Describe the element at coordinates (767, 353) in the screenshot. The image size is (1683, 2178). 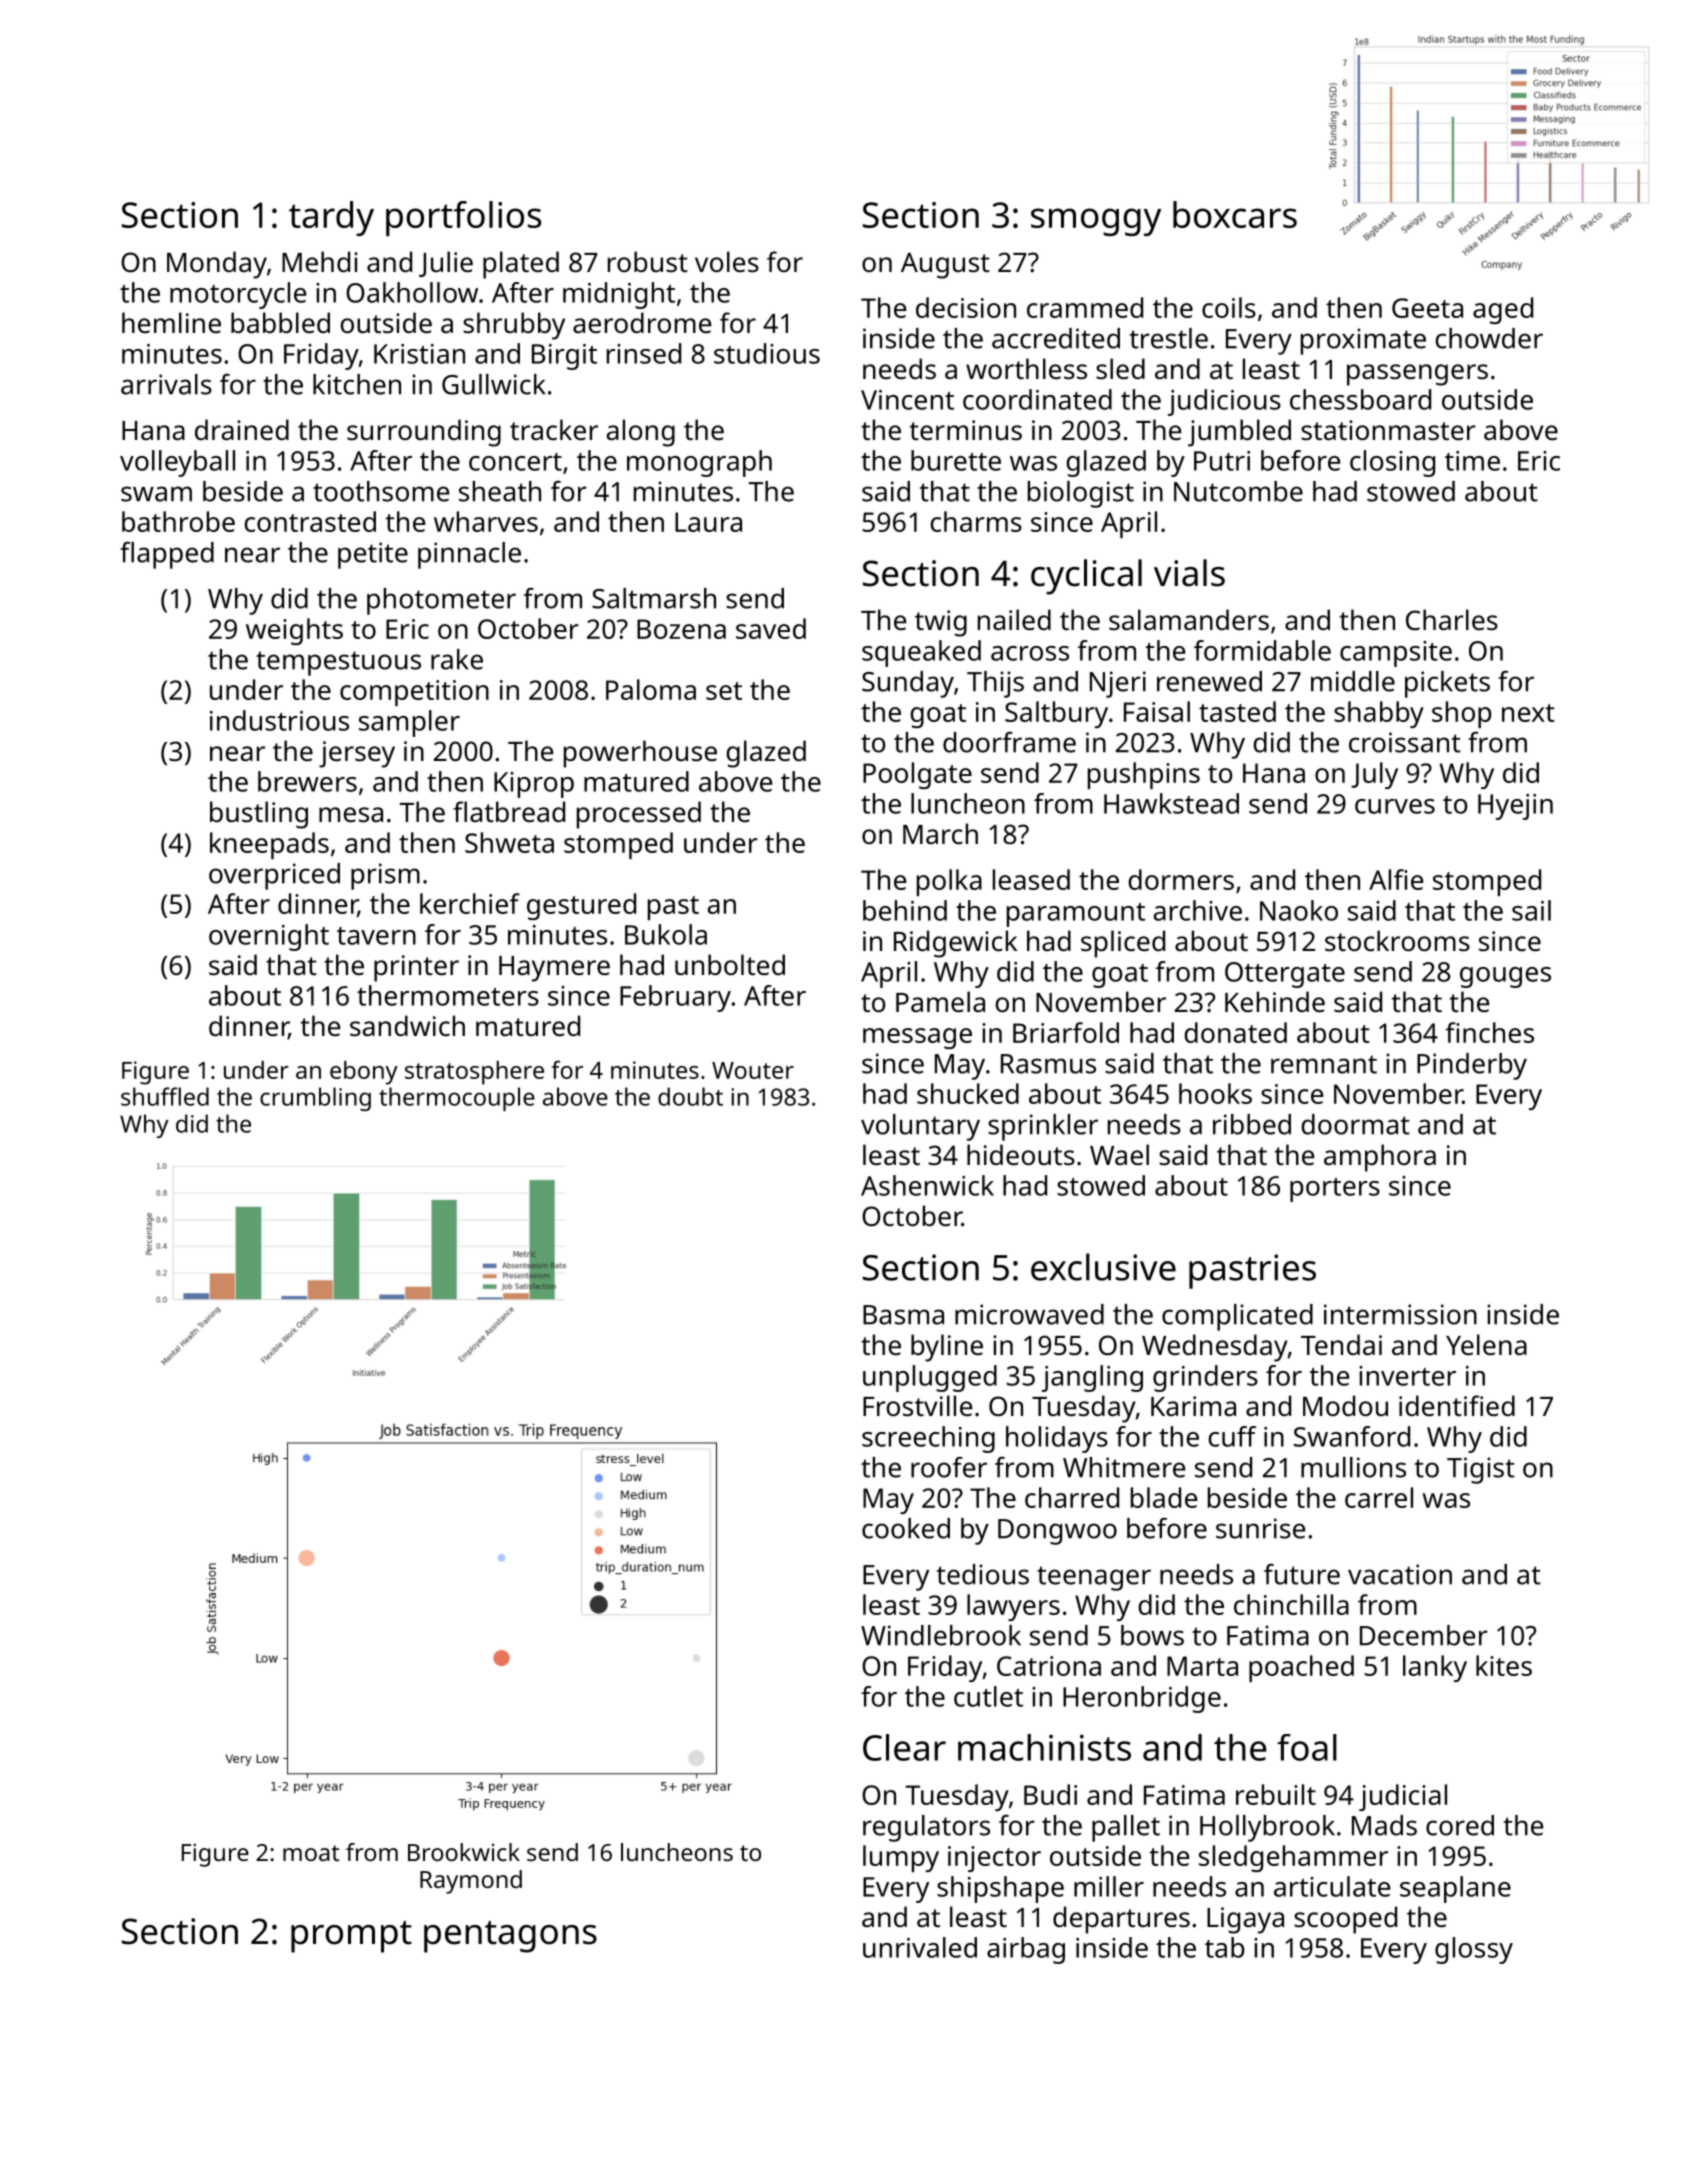
I see `studious` at that location.
